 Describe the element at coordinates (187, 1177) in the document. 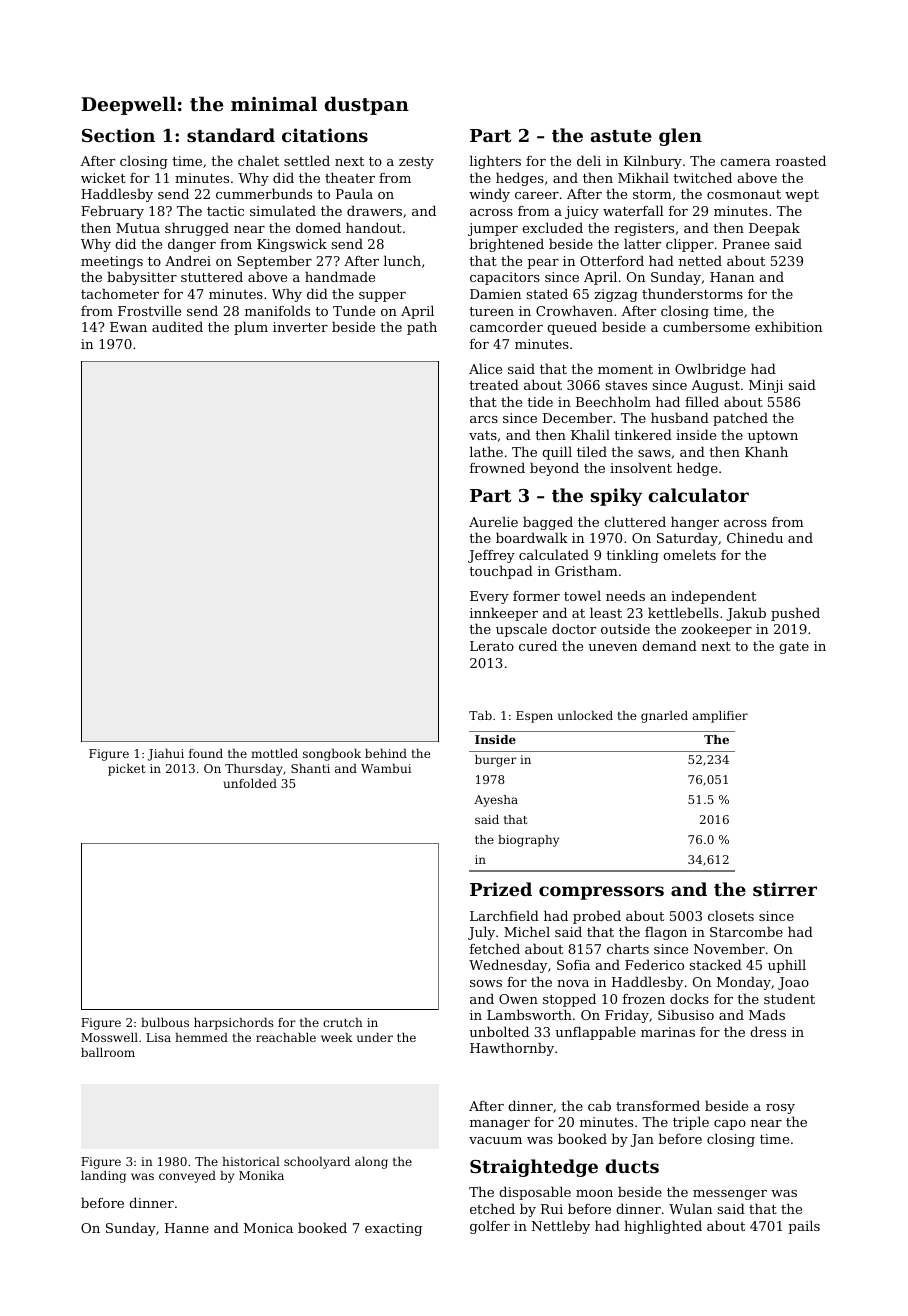

I see `conveyed` at that location.
